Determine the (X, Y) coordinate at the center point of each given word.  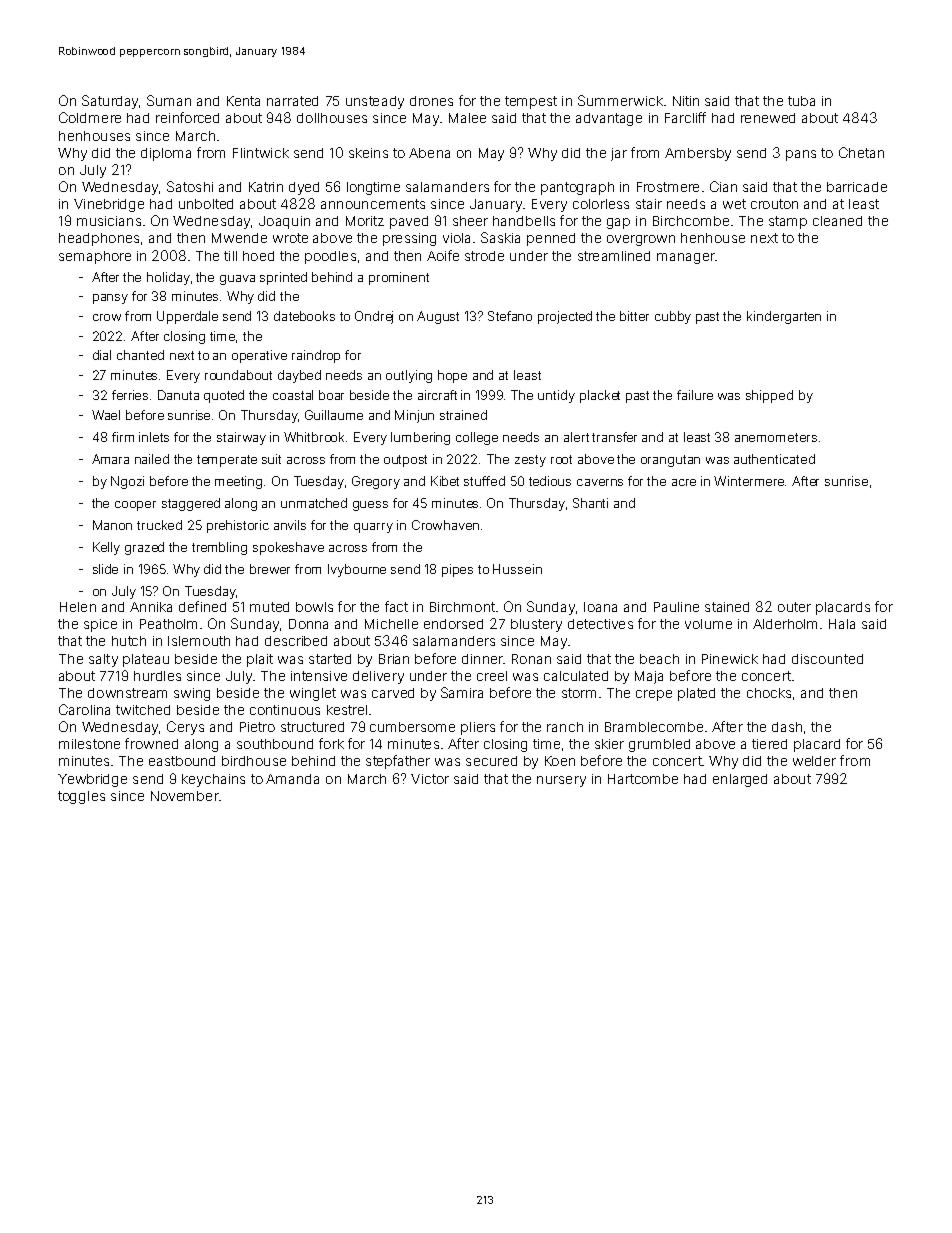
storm (579, 693)
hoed (258, 256)
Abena (429, 153)
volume (708, 624)
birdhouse (254, 761)
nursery (561, 781)
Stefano (510, 316)
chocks (769, 693)
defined (202, 606)
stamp (788, 222)
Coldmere (90, 117)
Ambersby (698, 154)
